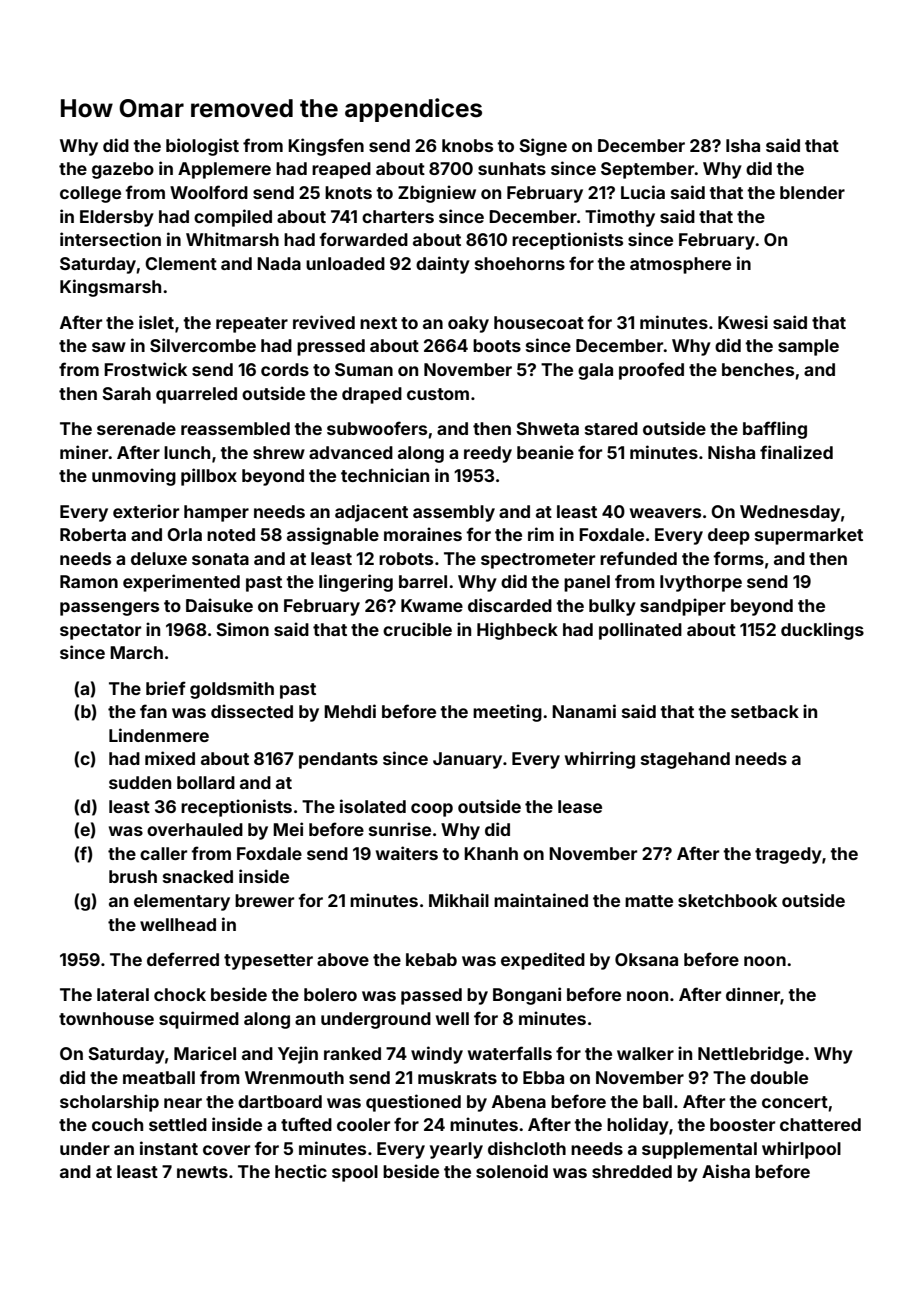 The width and height of the page is (924, 1308). I want to click on newts, so click(202, 1172).
